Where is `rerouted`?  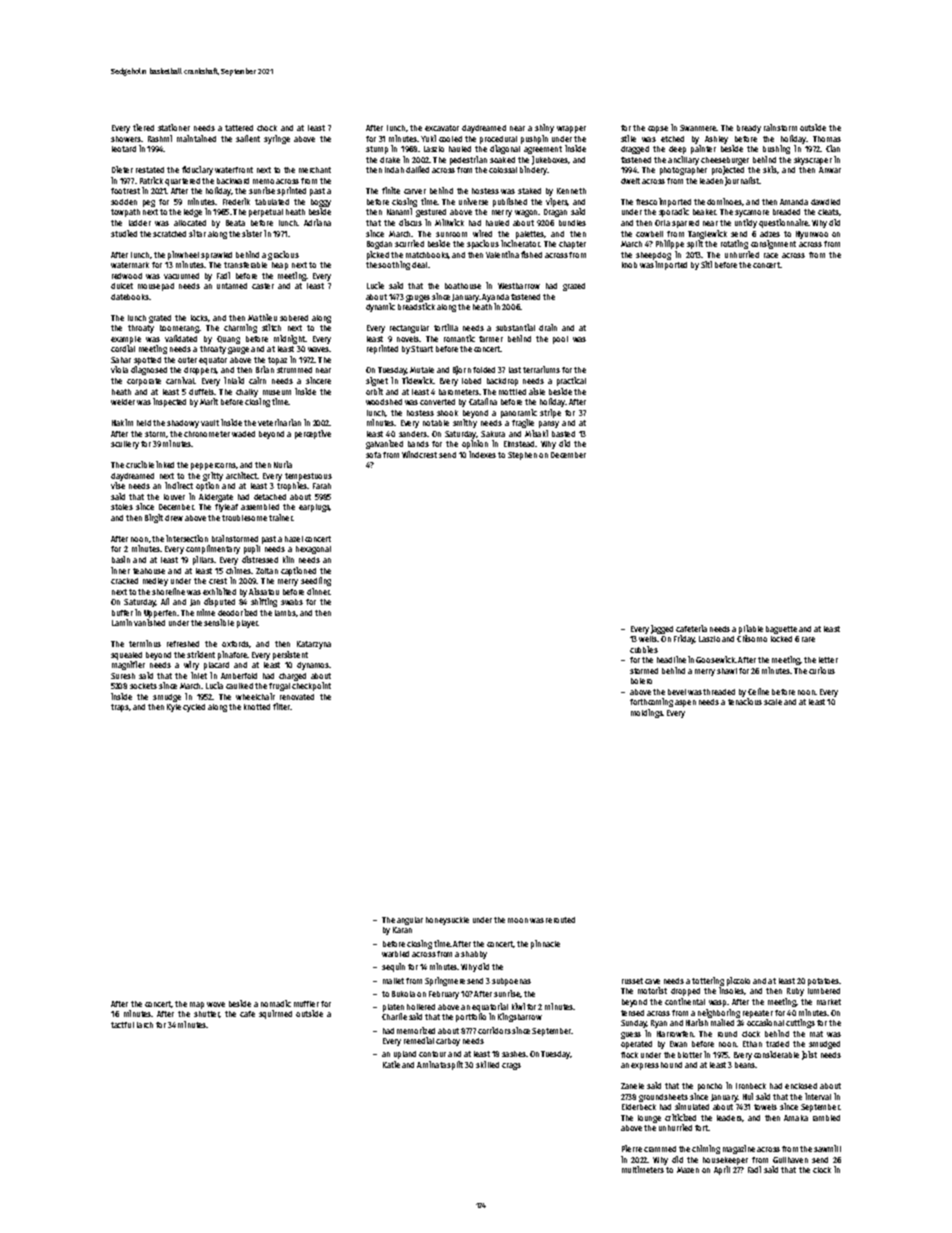 rerouted is located at coordinates (560, 920).
